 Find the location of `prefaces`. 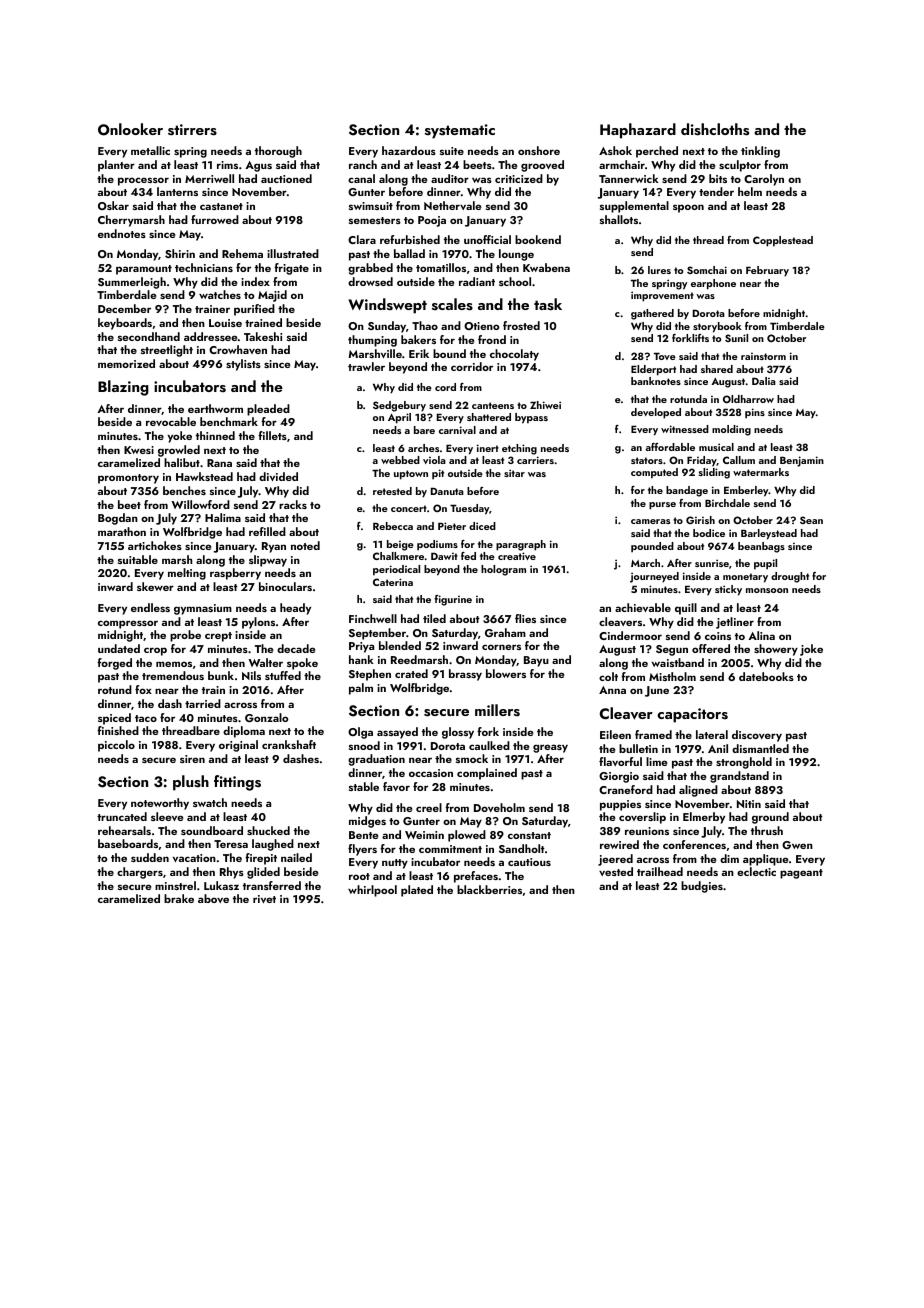

prefaces is located at coordinates (476, 877).
